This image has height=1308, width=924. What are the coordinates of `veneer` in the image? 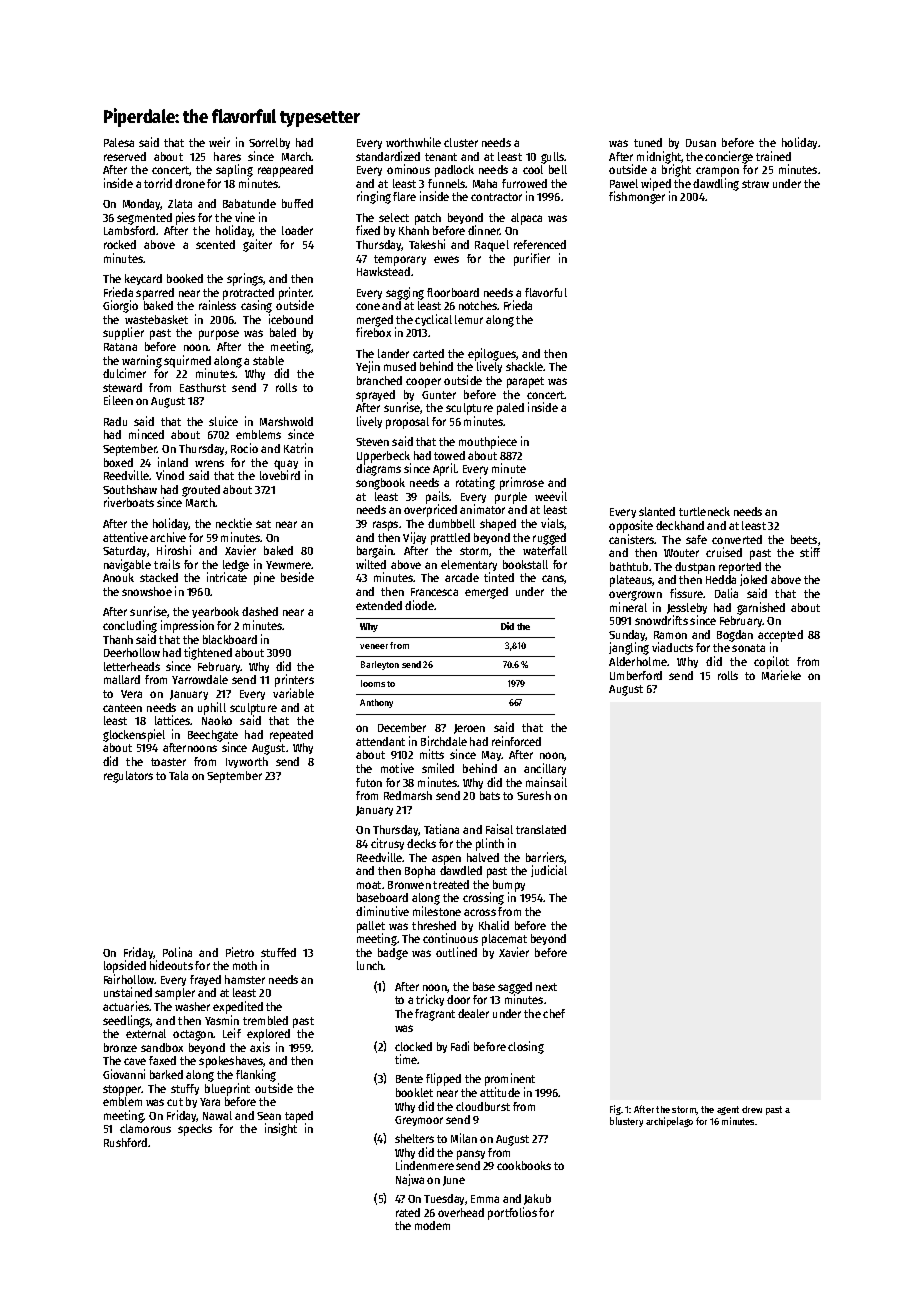 It's located at (374, 646).
